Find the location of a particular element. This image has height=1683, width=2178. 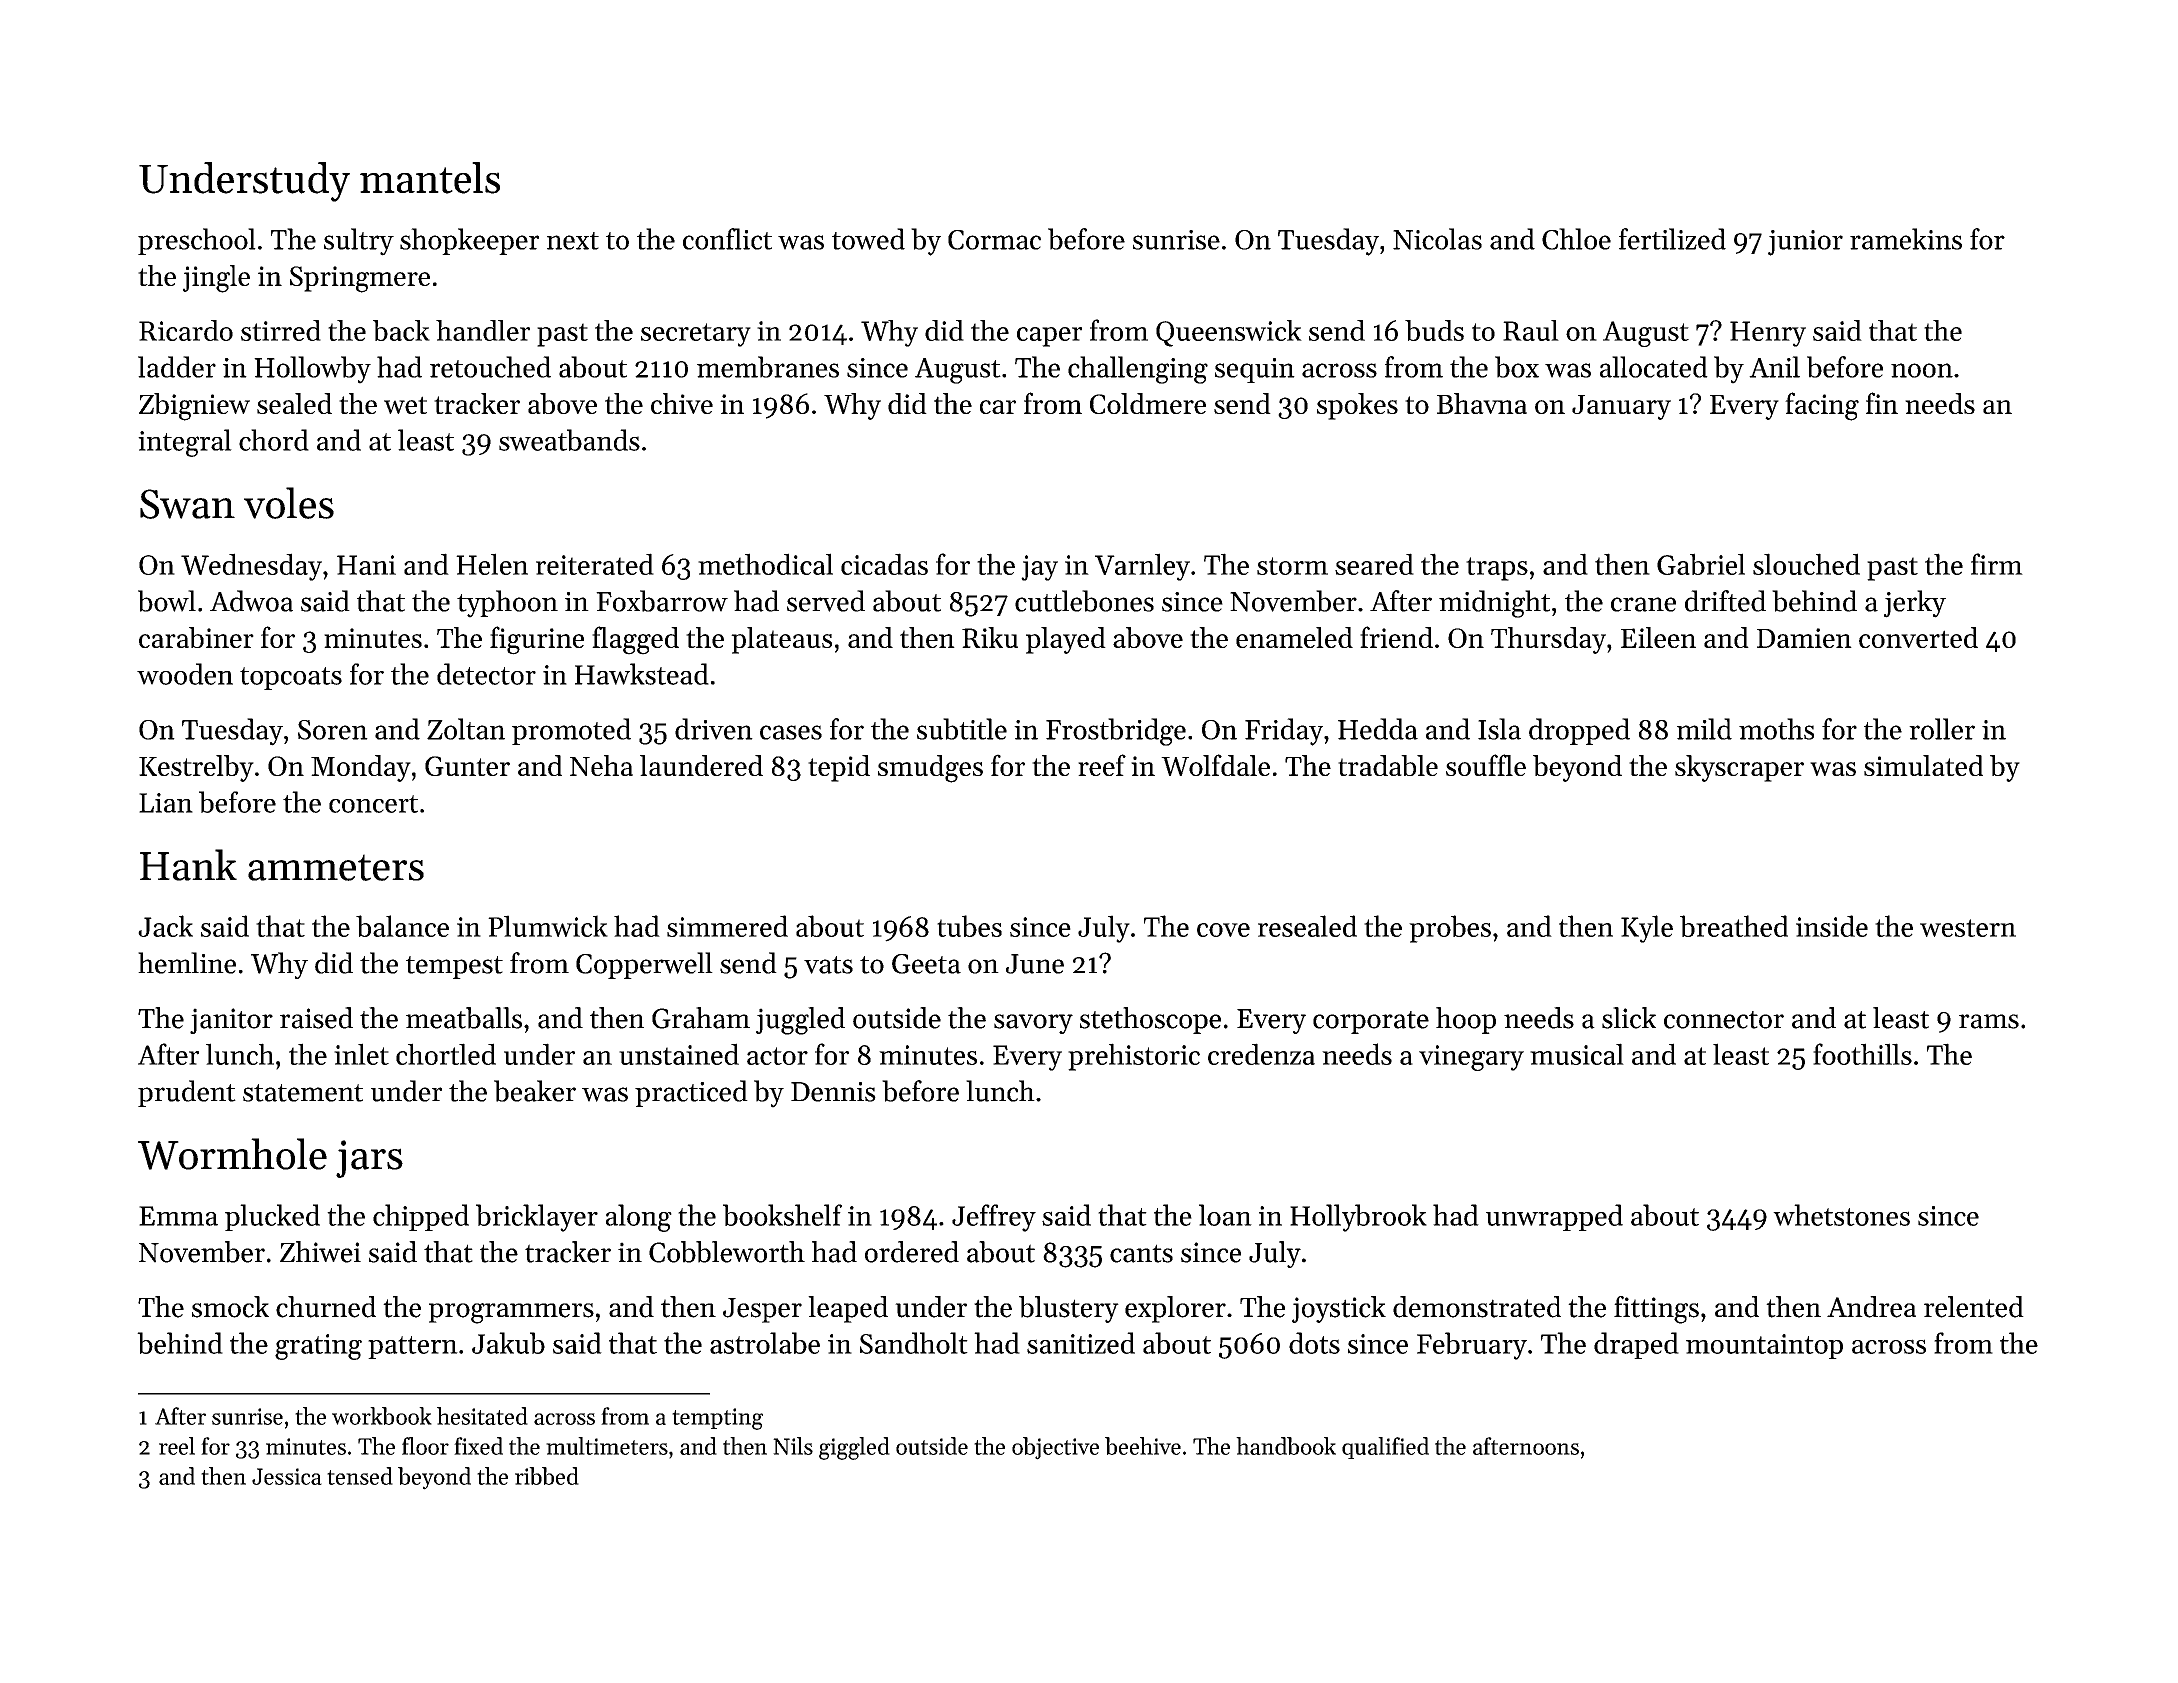

Cormac is located at coordinates (994, 240).
